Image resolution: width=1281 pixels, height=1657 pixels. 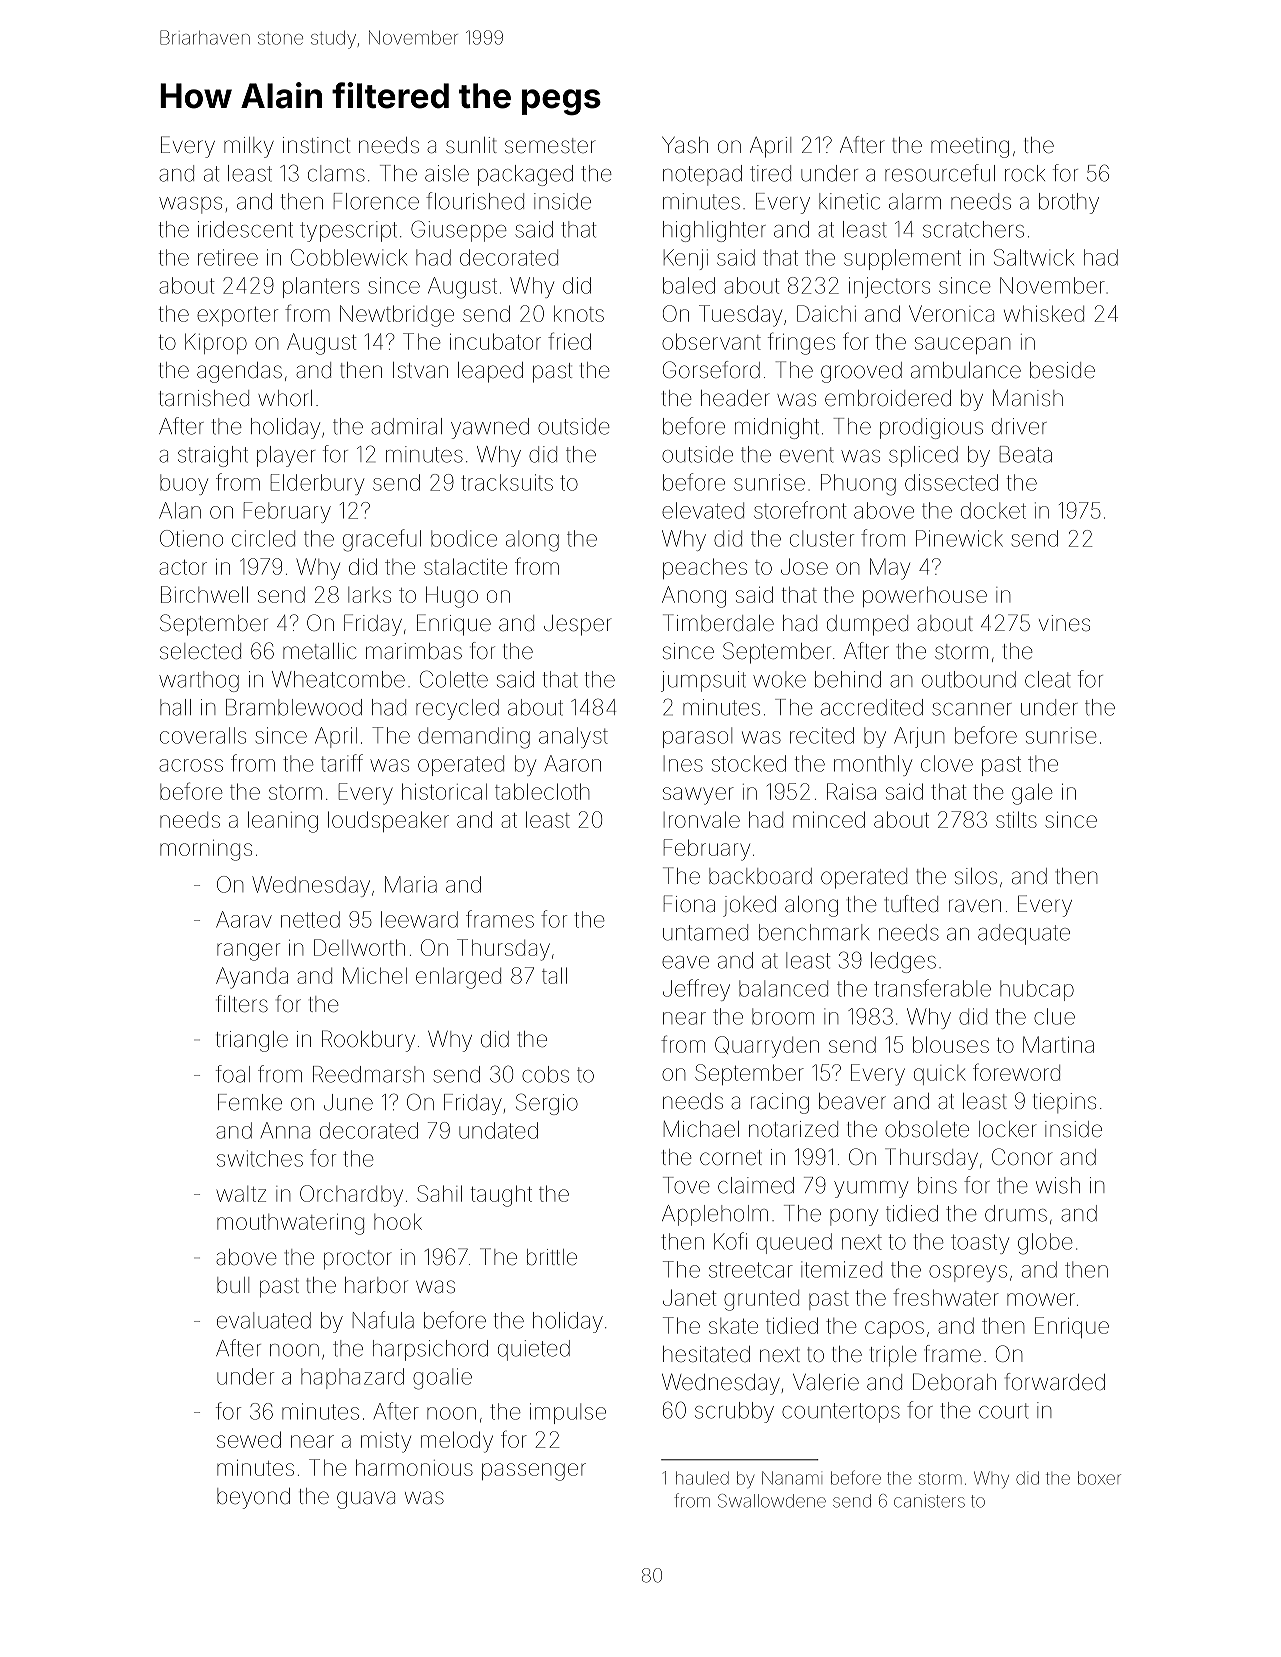 I want to click on impulse, so click(x=568, y=1413).
